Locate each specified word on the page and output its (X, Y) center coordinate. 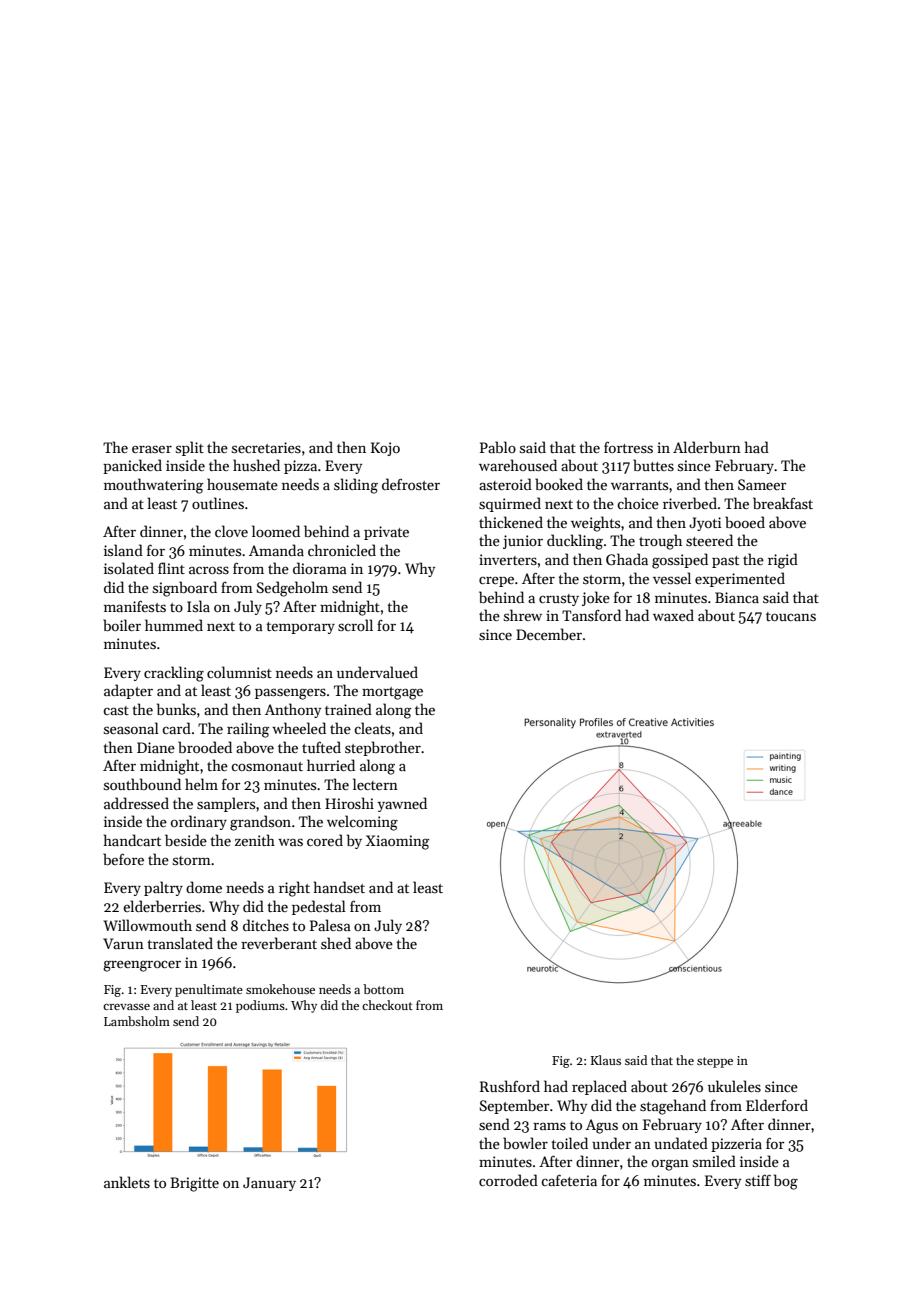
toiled (569, 1143)
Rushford (510, 1086)
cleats (372, 728)
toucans (791, 616)
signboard (185, 589)
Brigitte (194, 1184)
